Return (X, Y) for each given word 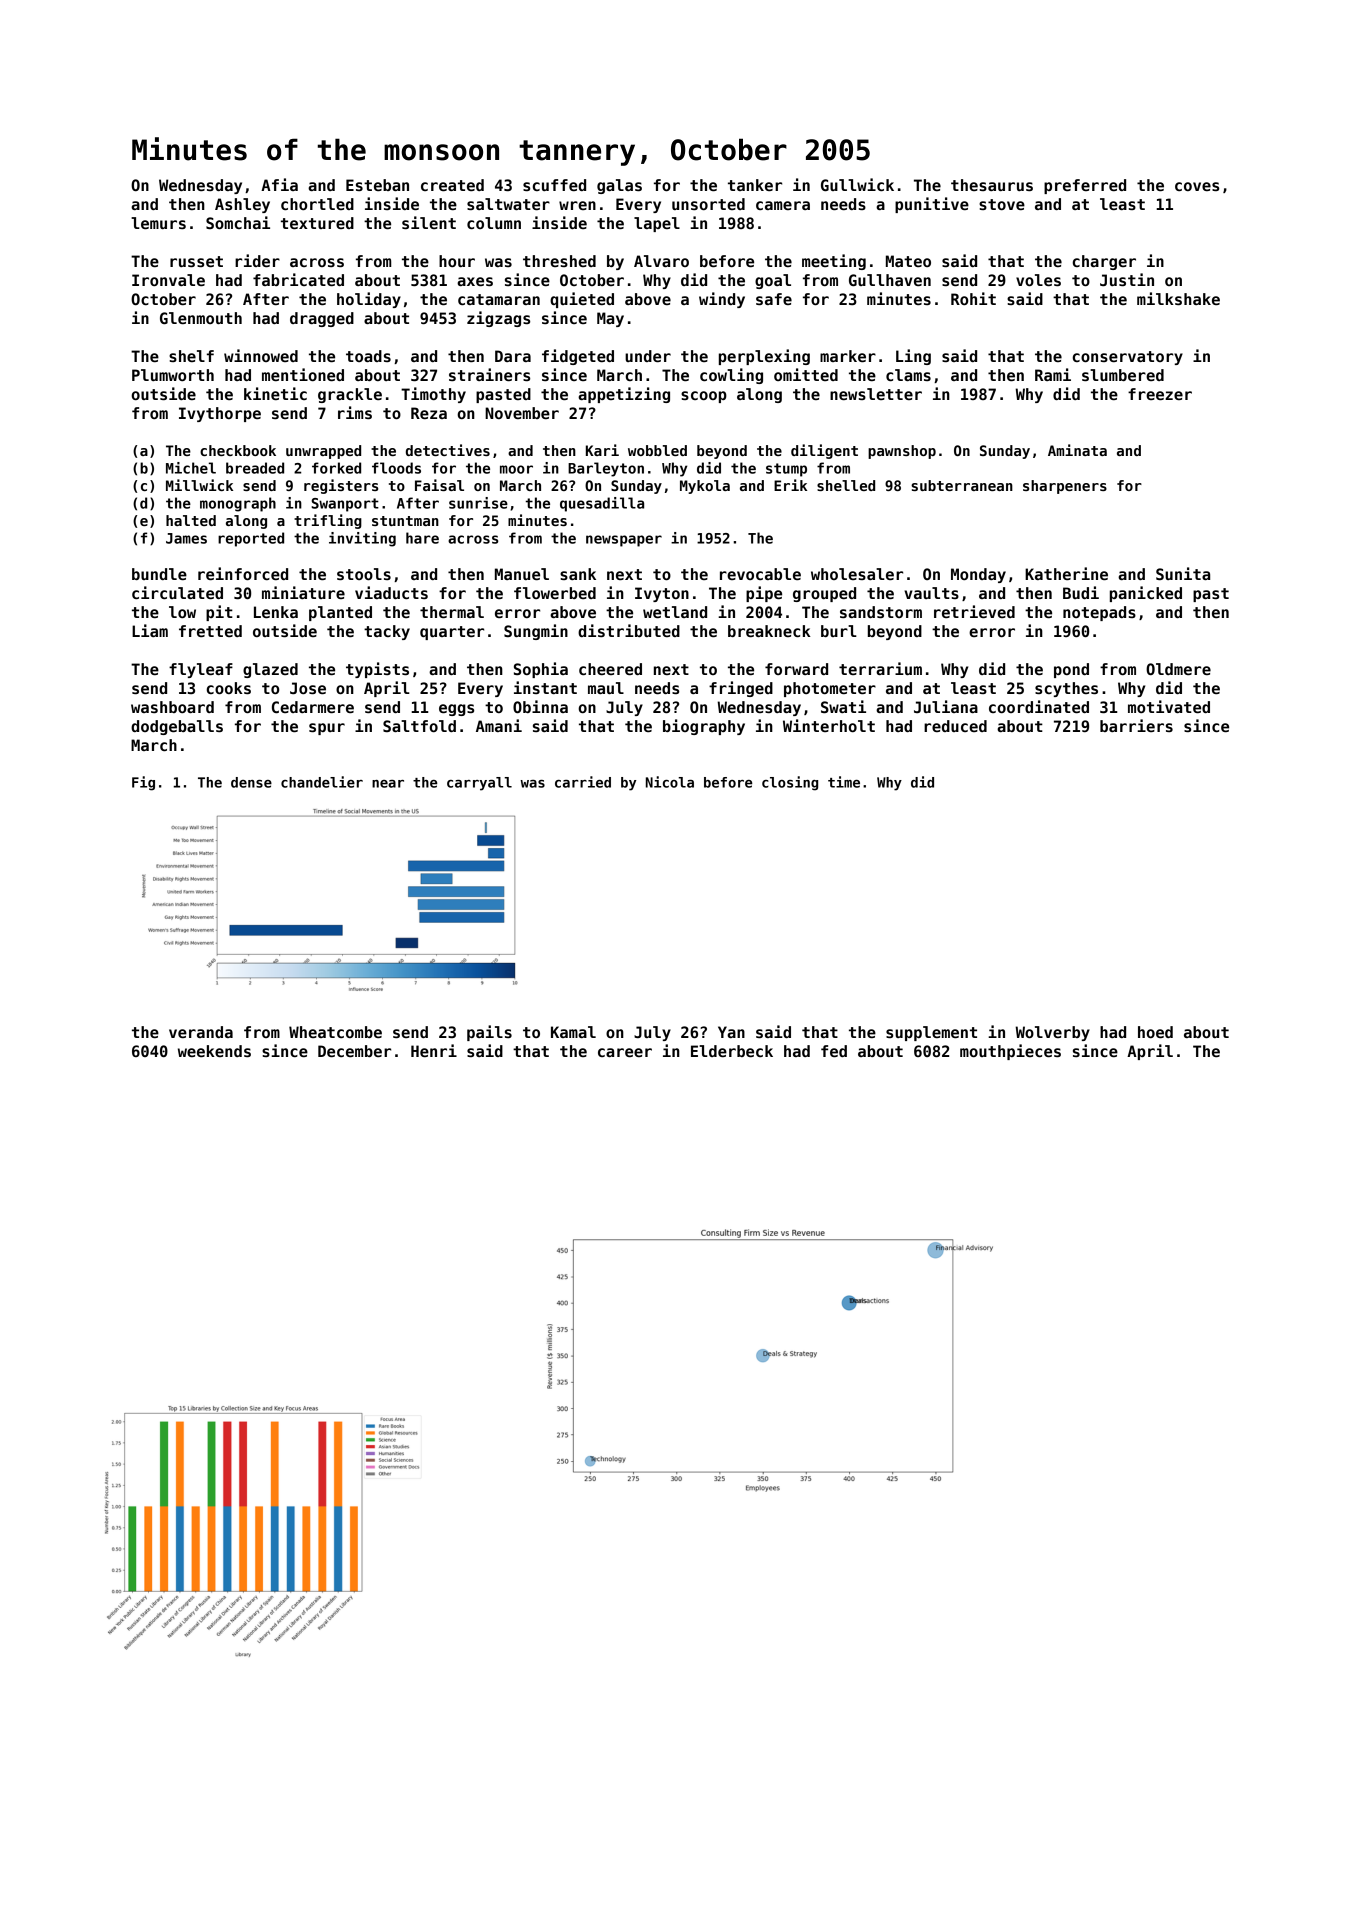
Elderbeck (732, 1051)
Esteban (377, 185)
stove (1002, 204)
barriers (1136, 725)
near (388, 784)
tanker (755, 185)
